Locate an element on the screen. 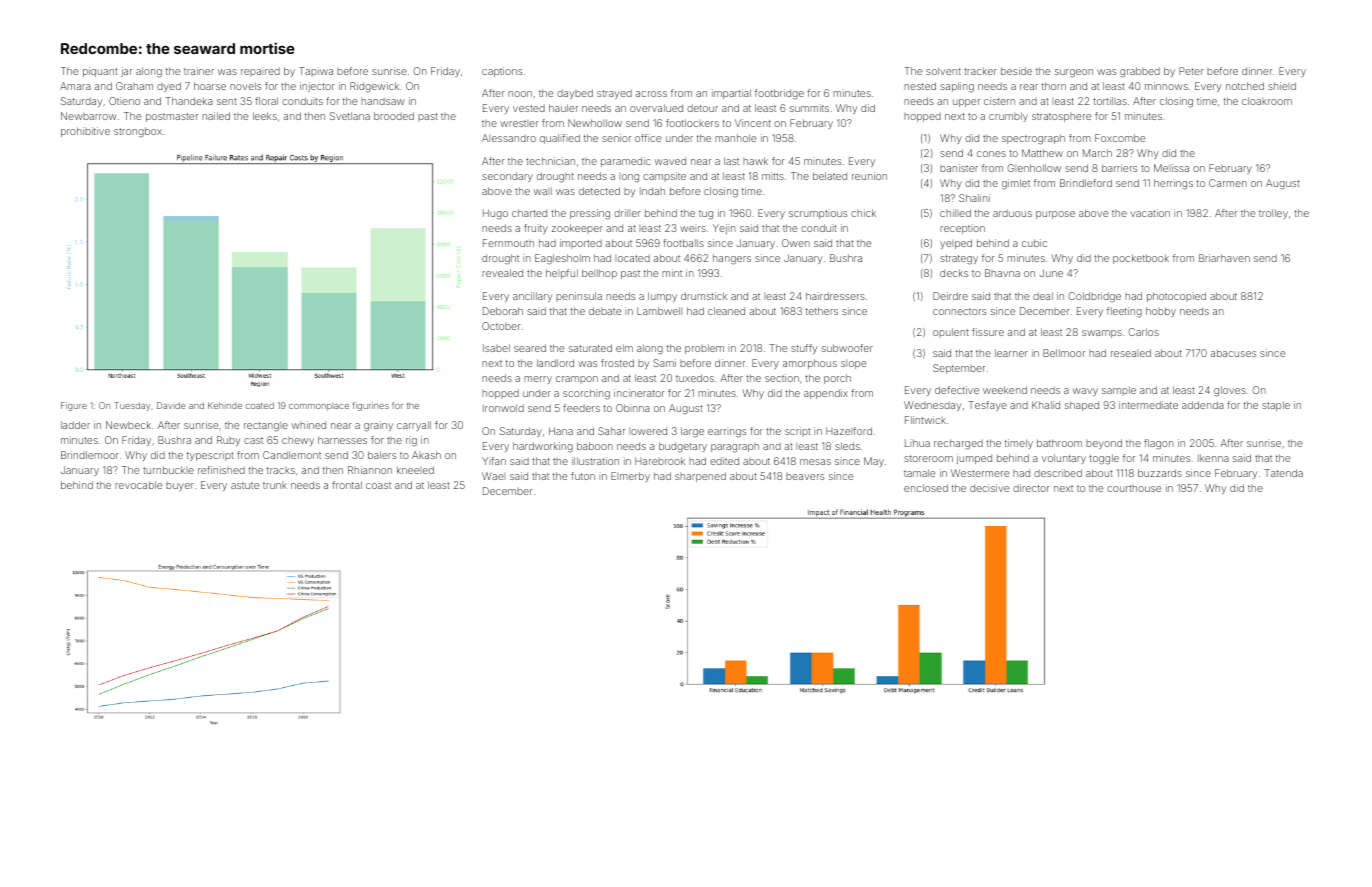 The width and height of the screenshot is (1372, 887). floral is located at coordinates (266, 101).
